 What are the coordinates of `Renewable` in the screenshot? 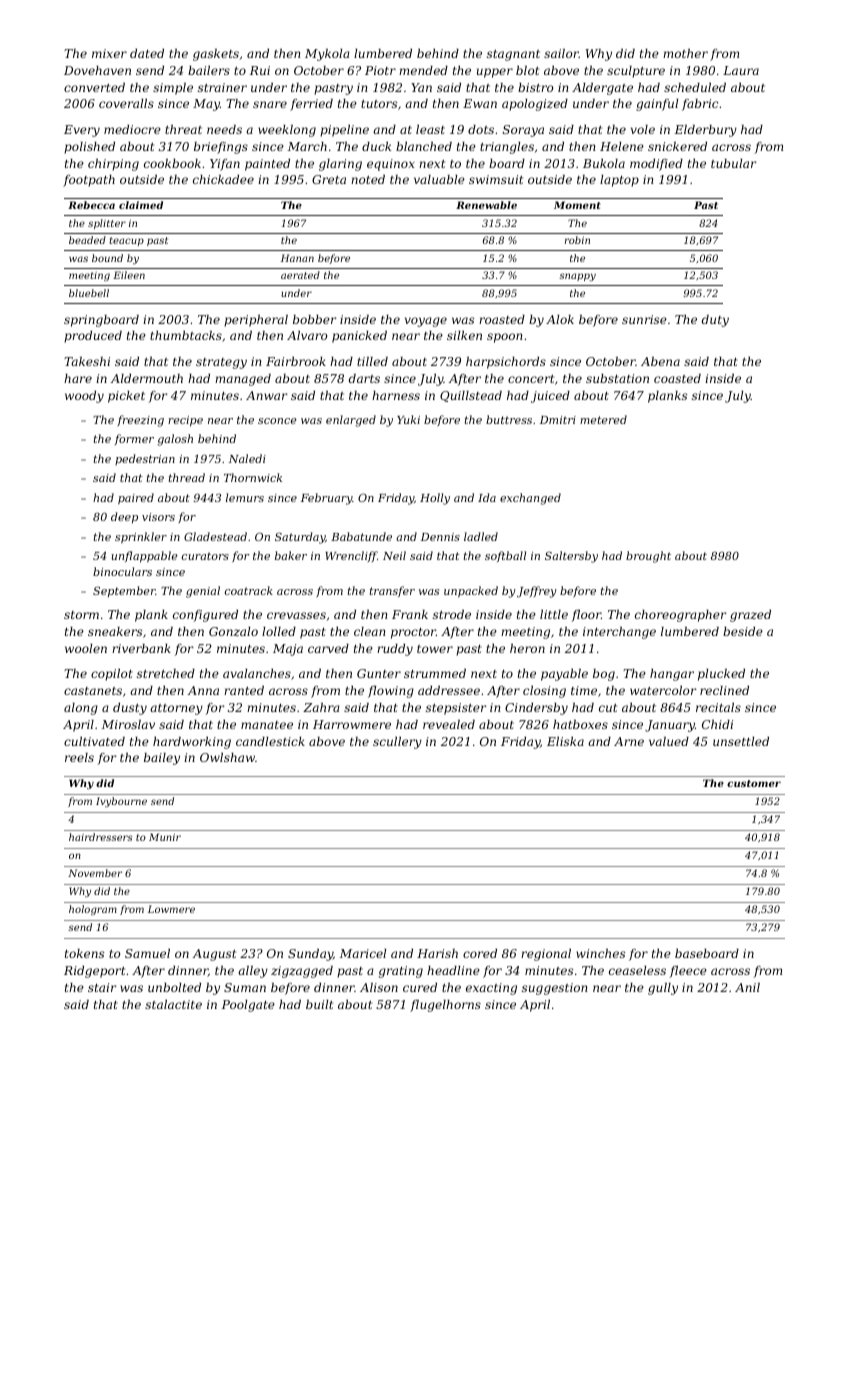 It's located at (486, 205).
